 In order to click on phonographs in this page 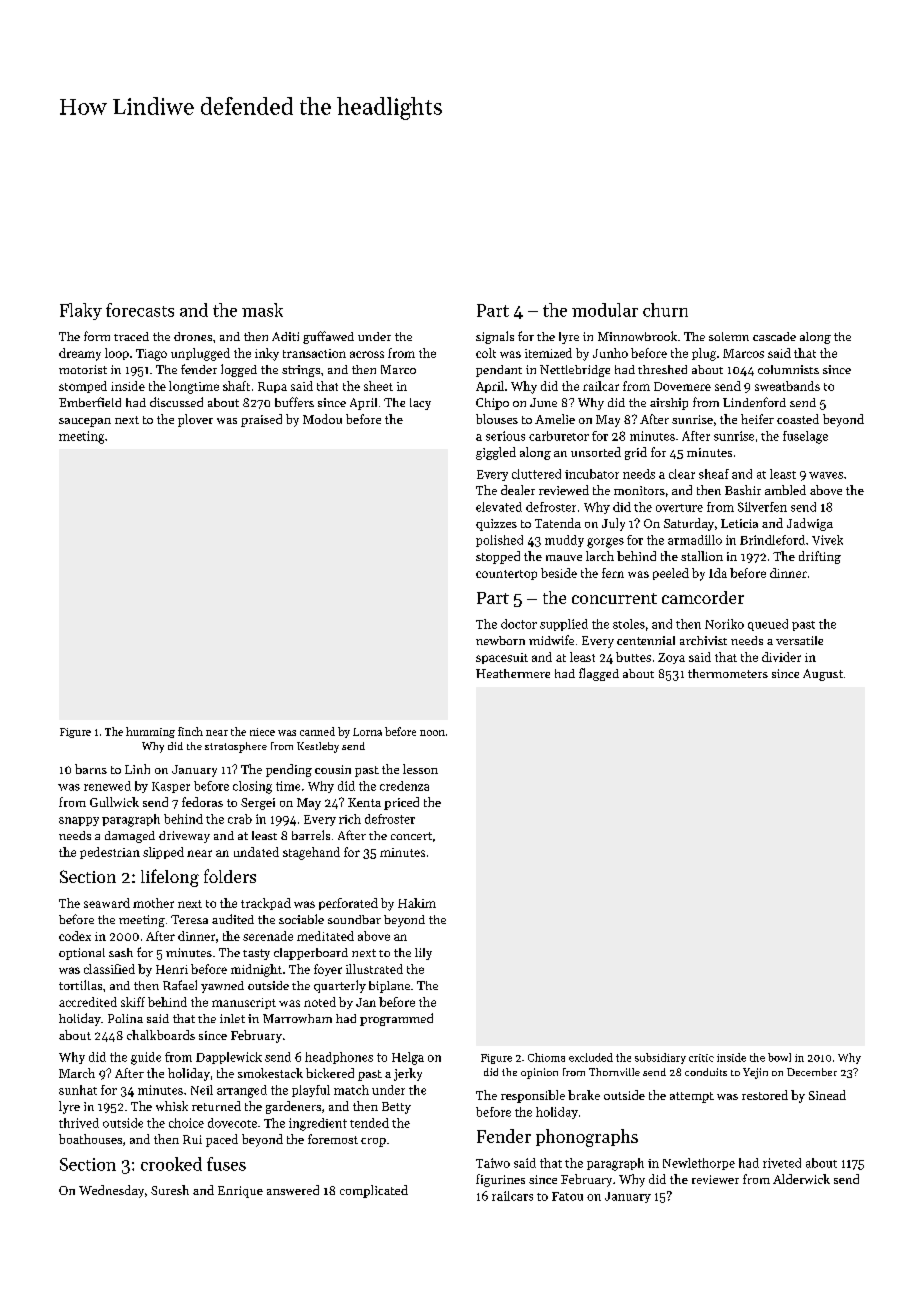, I will do `click(587, 1138)`.
